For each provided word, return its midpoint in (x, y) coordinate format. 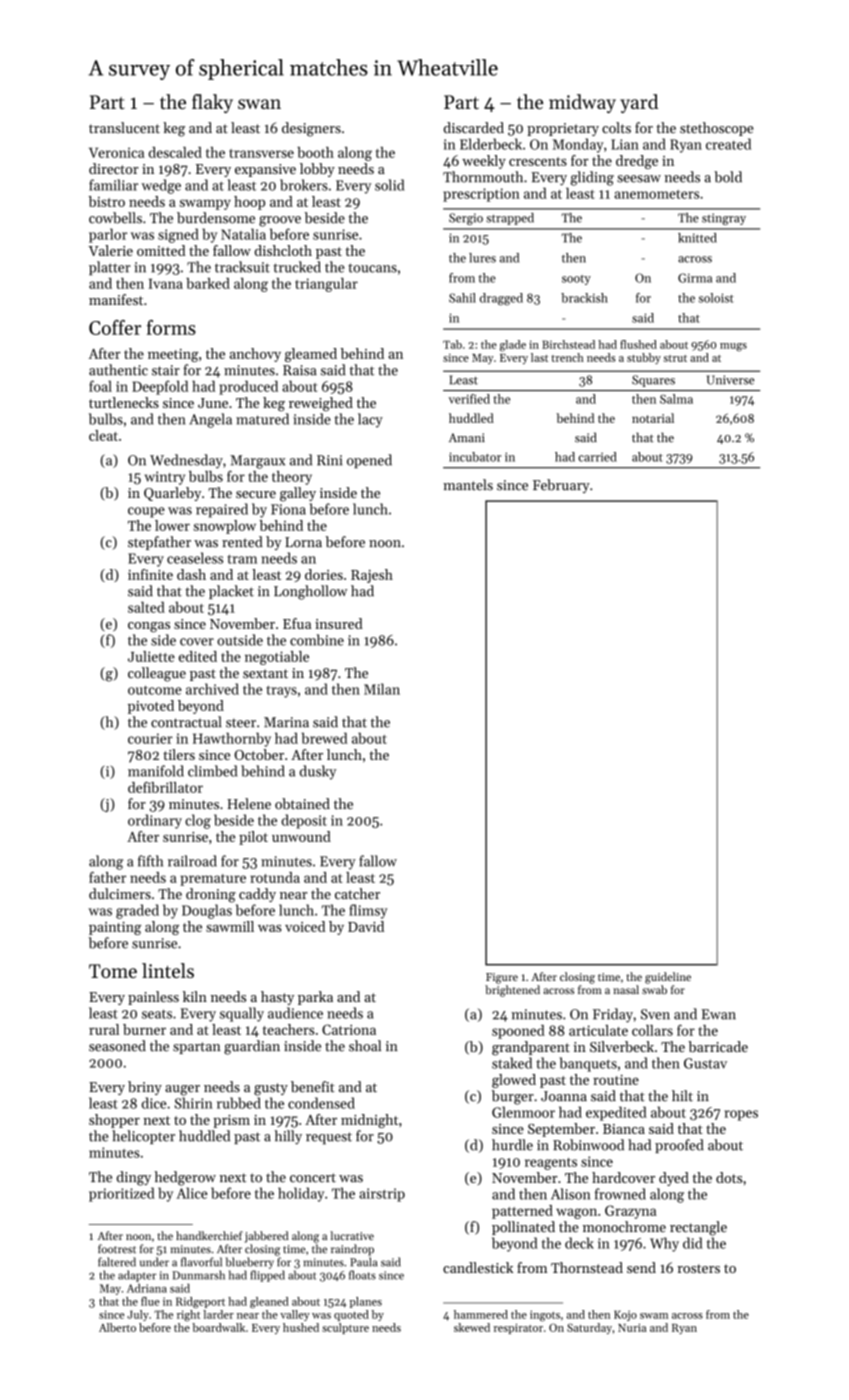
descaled (175, 152)
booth (315, 152)
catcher (357, 894)
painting (115, 928)
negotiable (277, 658)
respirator (518, 1329)
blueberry (250, 1263)
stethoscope (717, 129)
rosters (699, 1268)
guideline (668, 978)
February (561, 486)
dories (324, 574)
